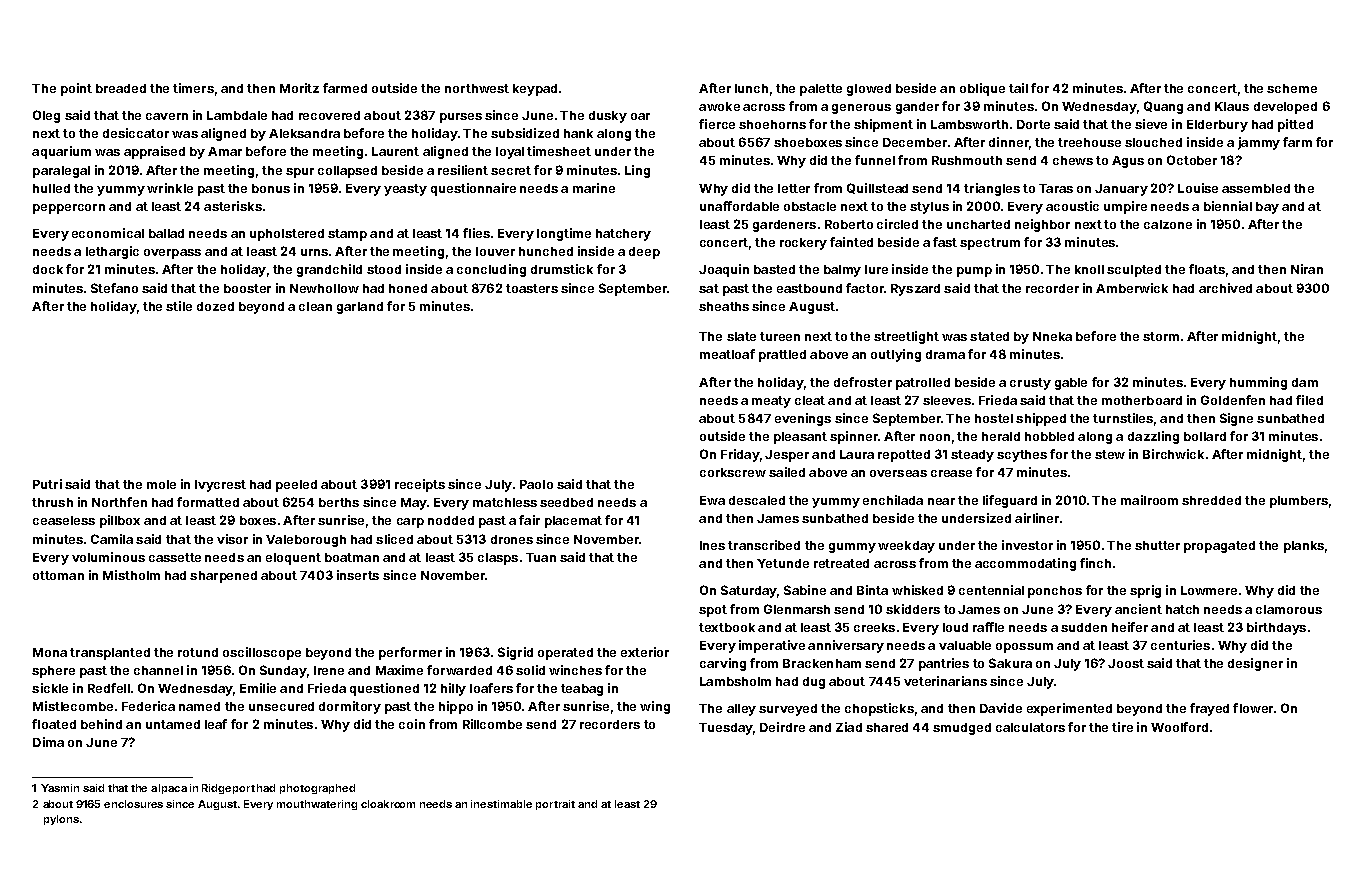 This page has width=1372, height=887. What do you see at coordinates (120, 521) in the page?
I see `pillbox` at bounding box center [120, 521].
